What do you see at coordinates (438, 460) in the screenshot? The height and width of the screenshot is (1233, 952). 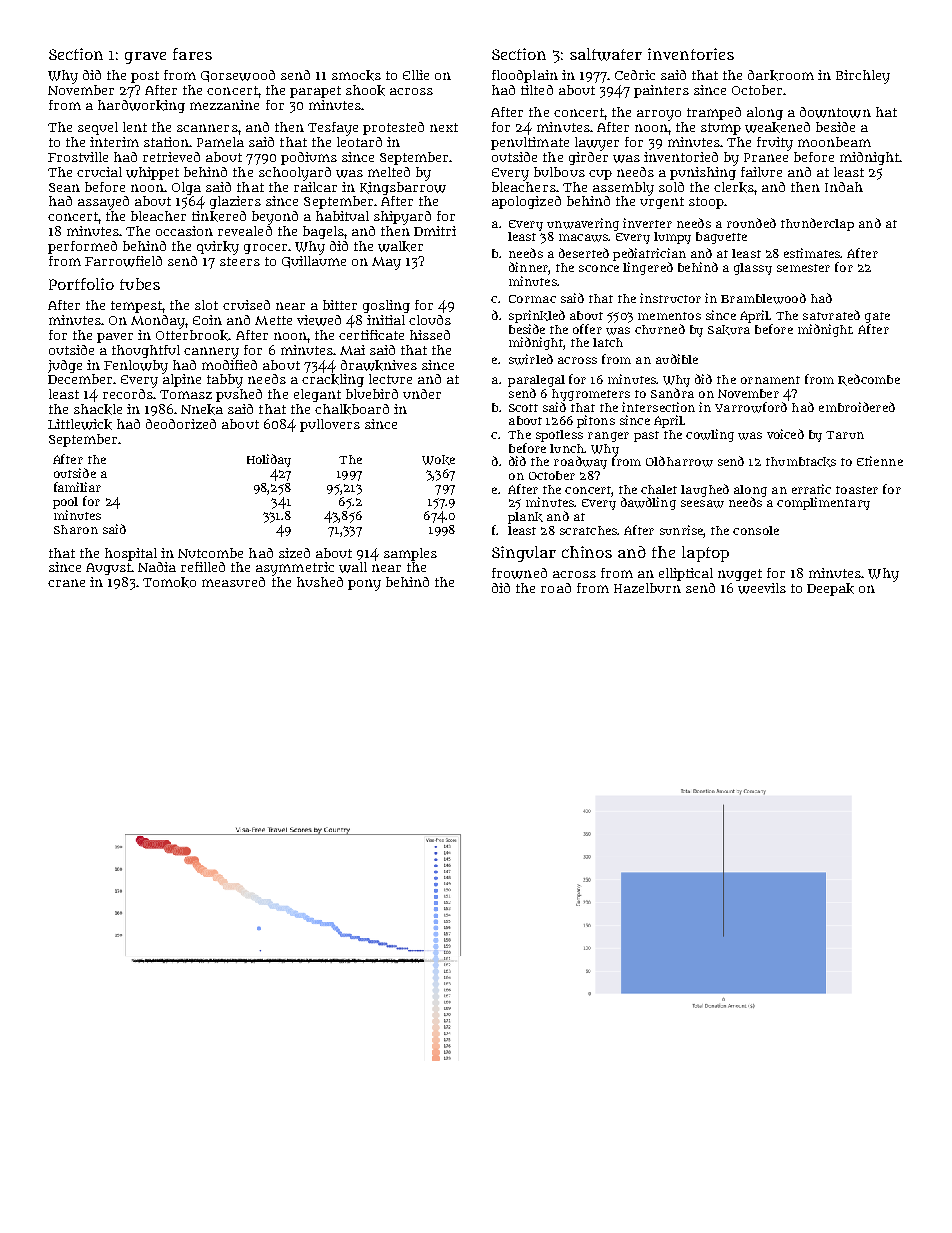 I see `Woke` at bounding box center [438, 460].
